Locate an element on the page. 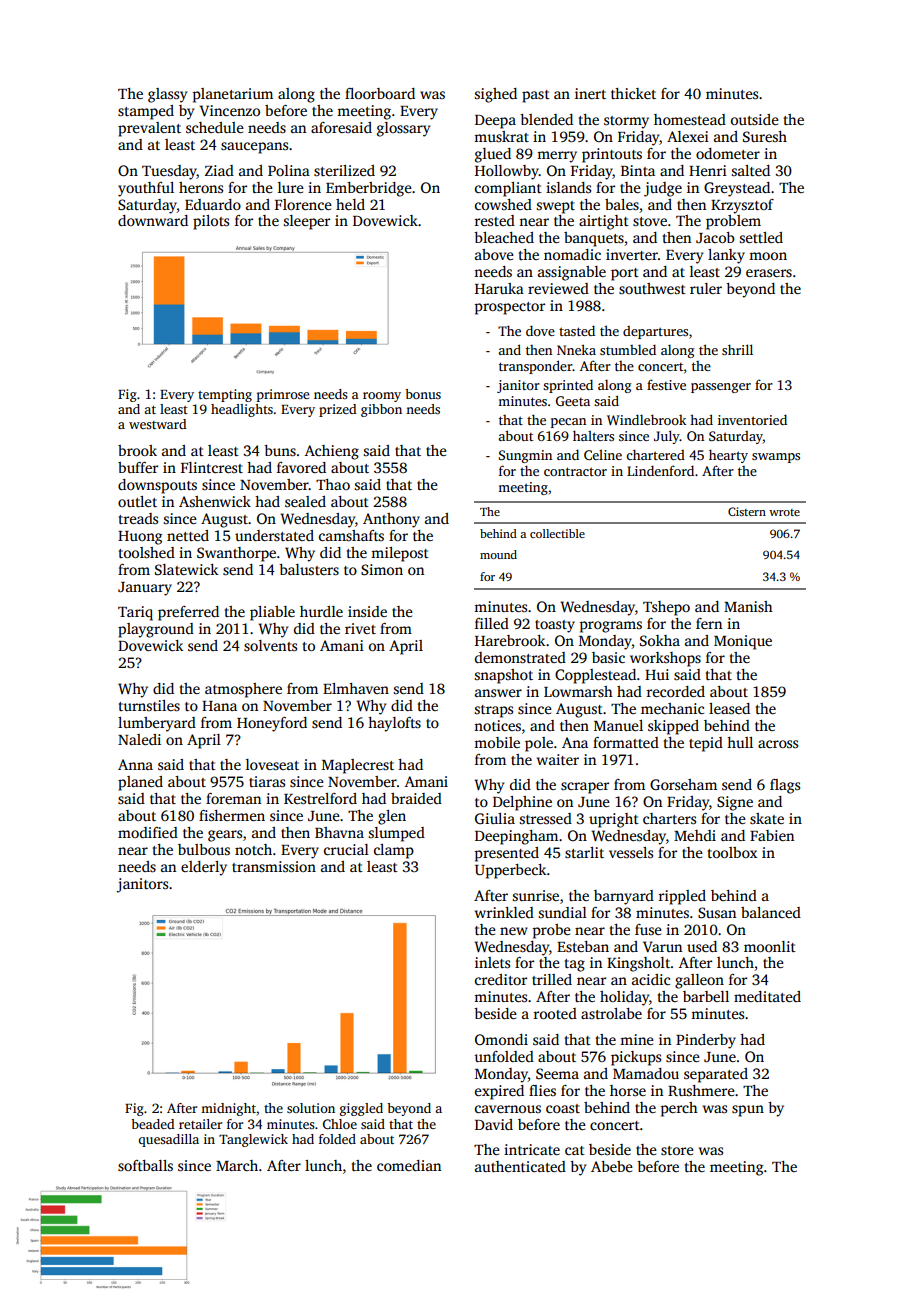 Image resolution: width=924 pixels, height=1308 pixels. glossary is located at coordinates (403, 129).
